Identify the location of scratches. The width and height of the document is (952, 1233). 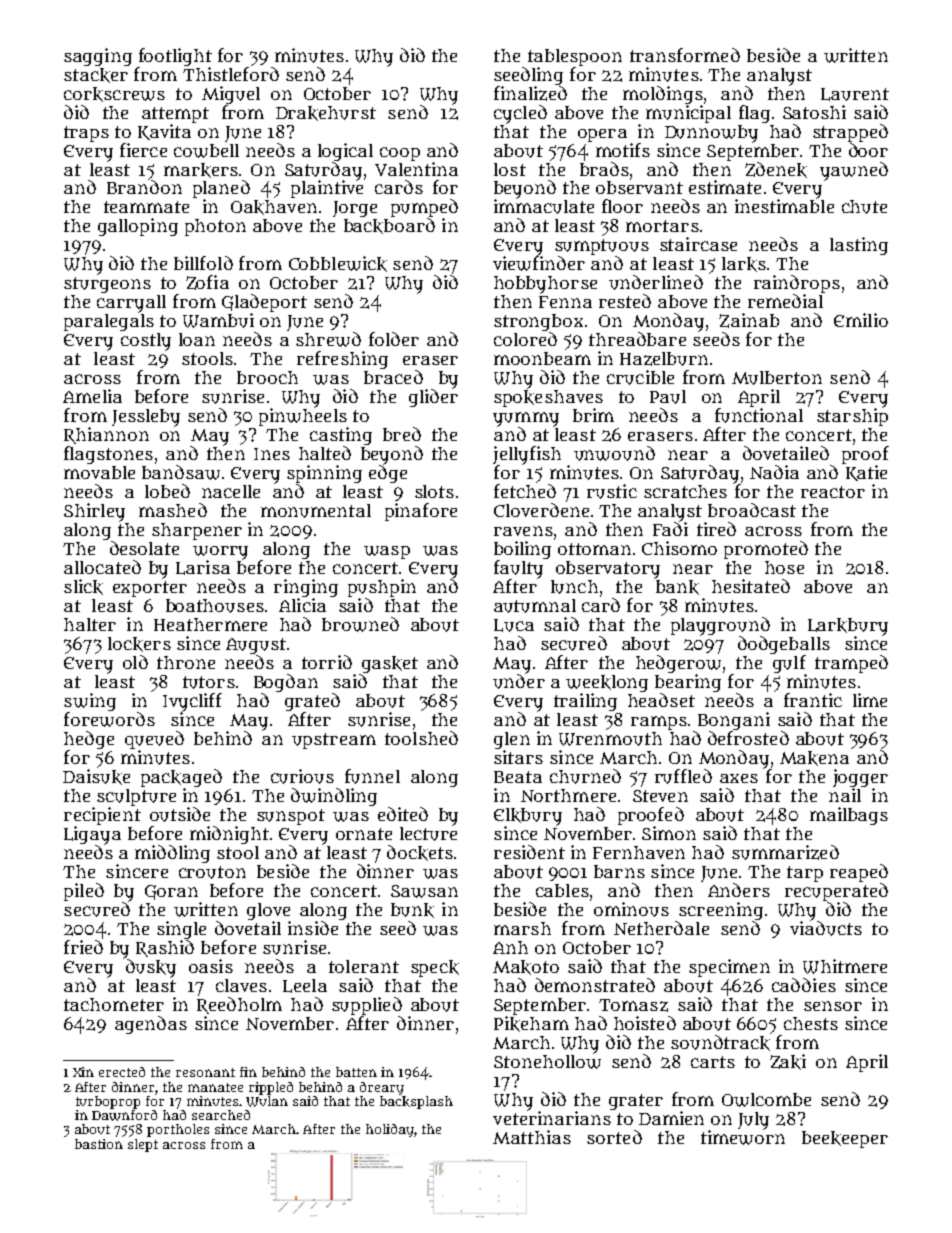
(685, 491).
